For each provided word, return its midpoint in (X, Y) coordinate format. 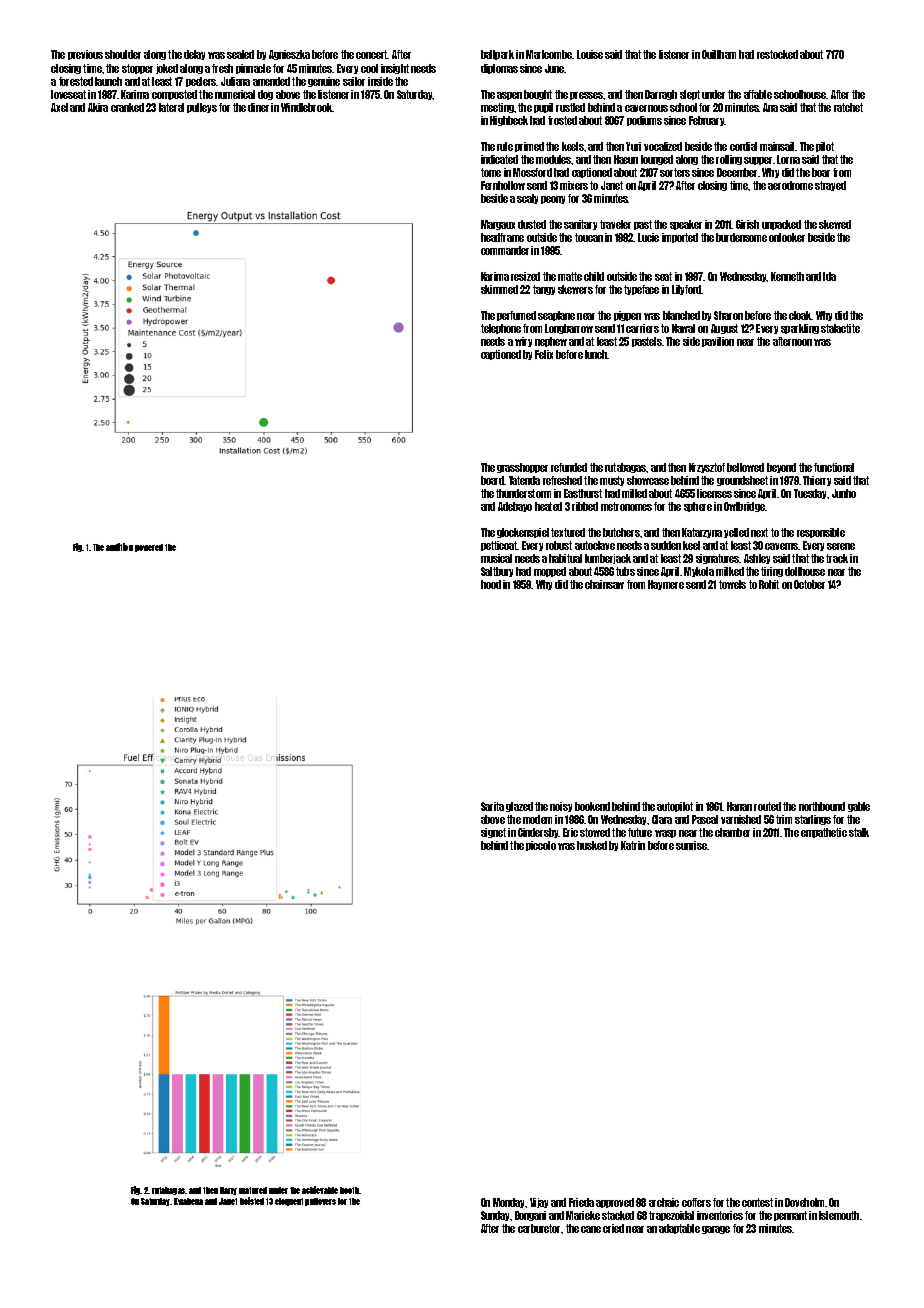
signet (493, 833)
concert (372, 54)
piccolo (541, 846)
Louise (590, 54)
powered (149, 548)
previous (85, 55)
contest (757, 1202)
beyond (781, 468)
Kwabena (188, 1201)
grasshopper (522, 468)
